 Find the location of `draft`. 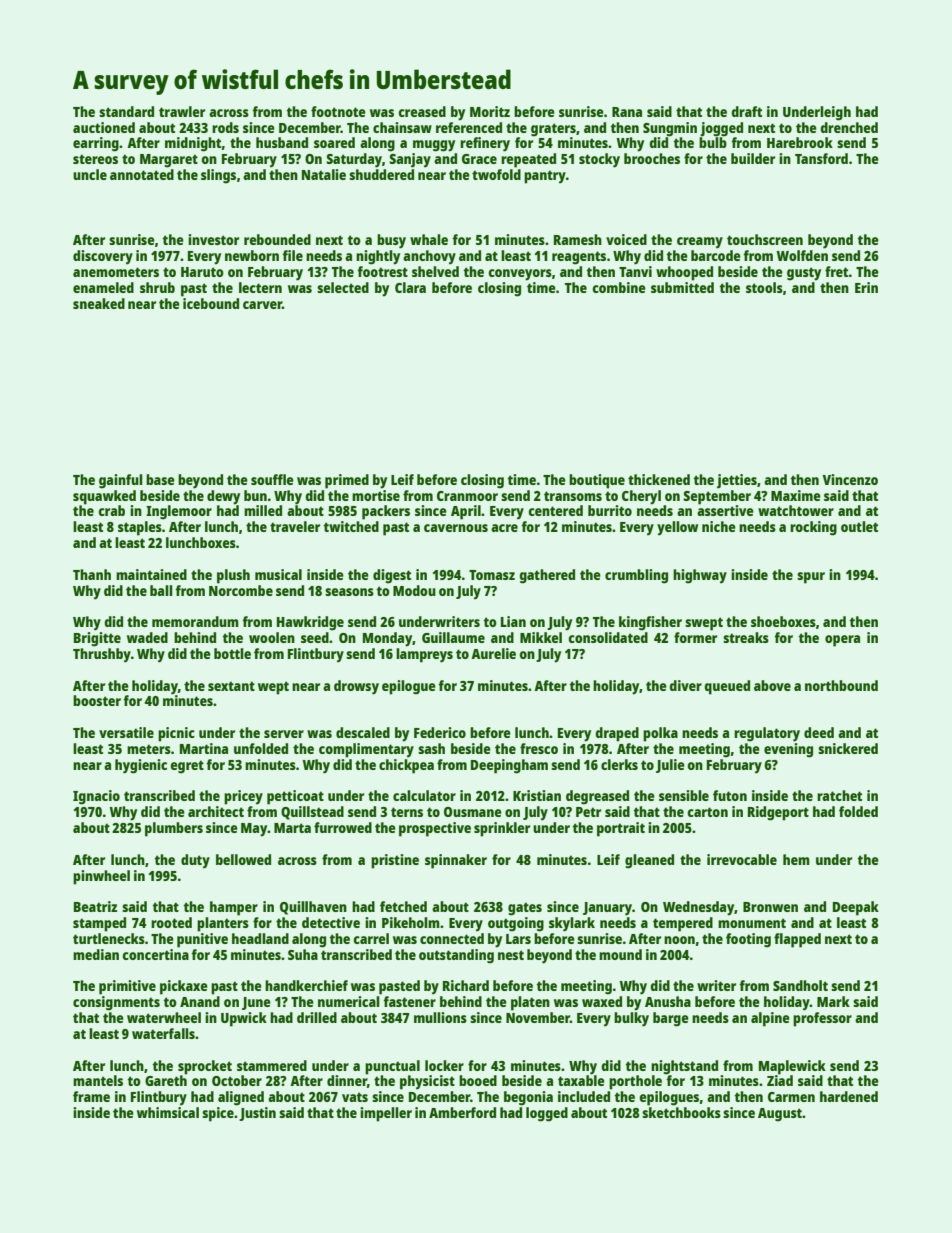

draft is located at coordinates (746, 111).
